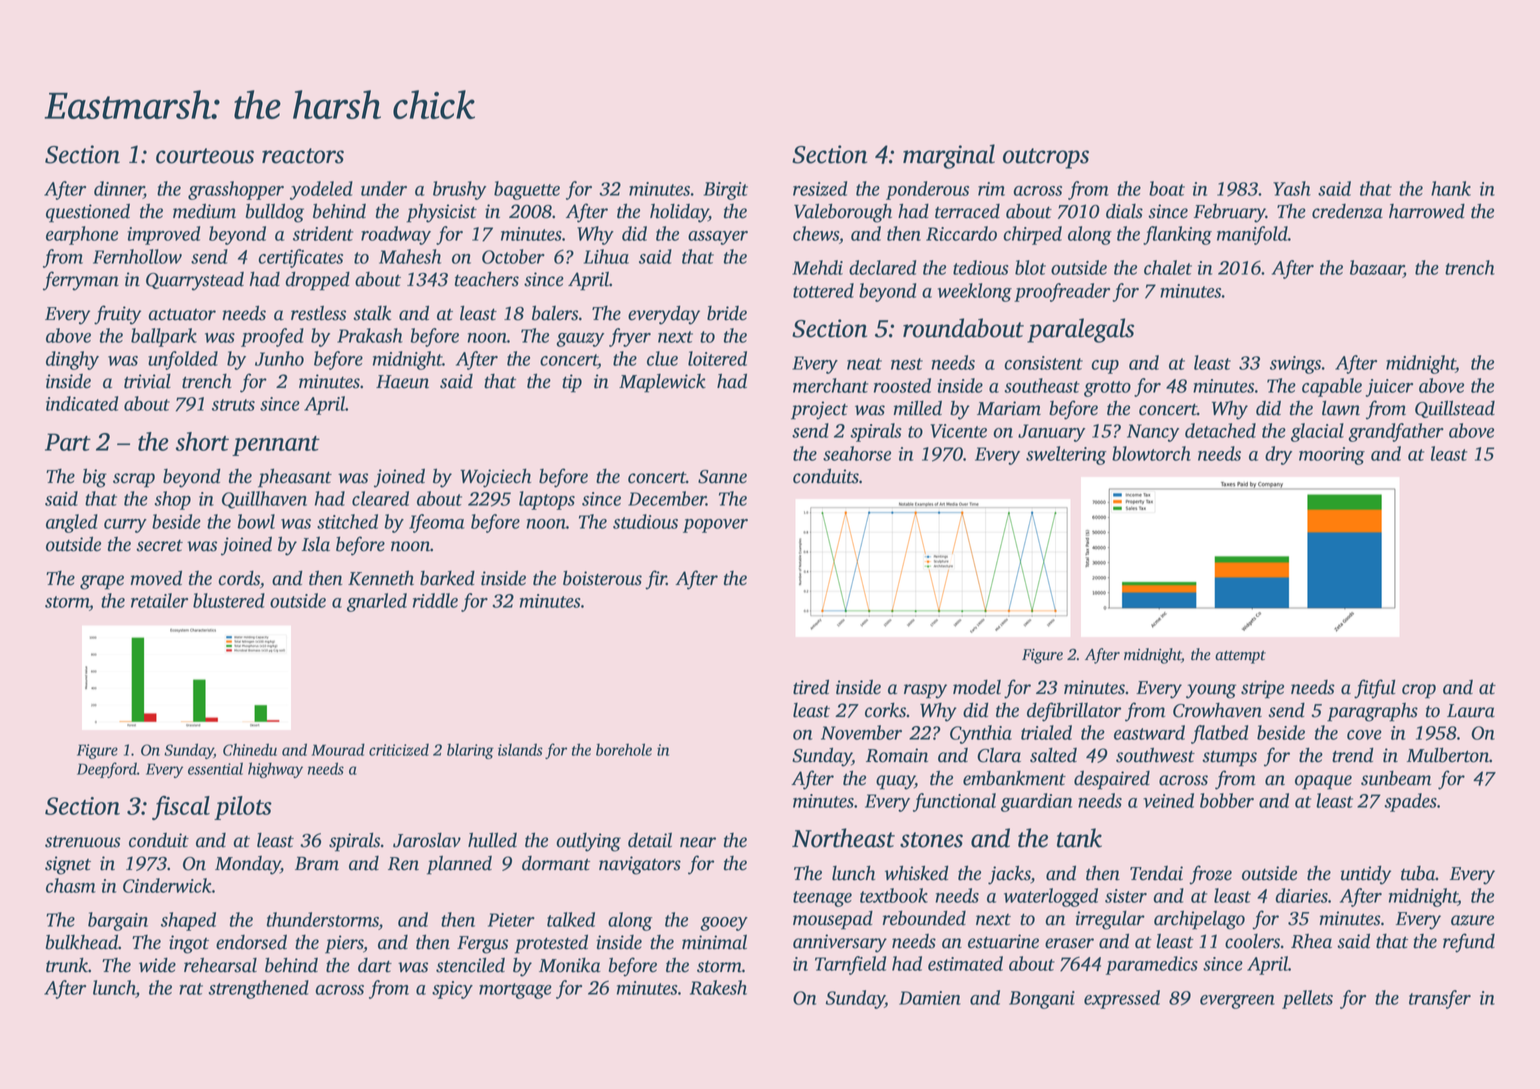 Image resolution: width=1540 pixels, height=1089 pixels. What do you see at coordinates (1364, 735) in the page?
I see `cove` at bounding box center [1364, 735].
